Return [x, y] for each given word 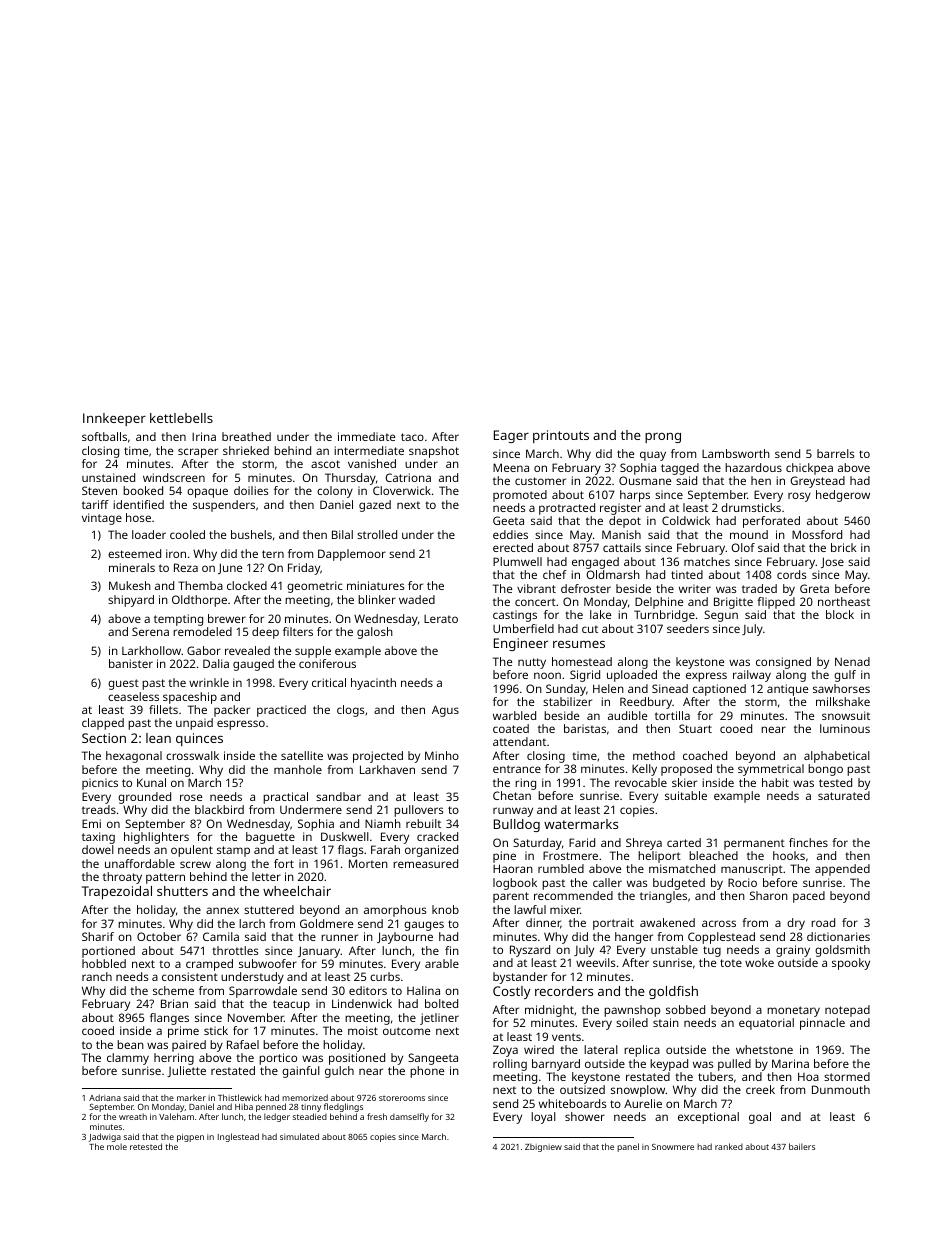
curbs [385, 976]
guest [123, 684]
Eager [511, 436]
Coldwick [686, 520]
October [159, 936]
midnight [549, 1011]
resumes [579, 644]
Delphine [659, 603]
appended [842, 870]
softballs [104, 436]
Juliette [186, 1071]
